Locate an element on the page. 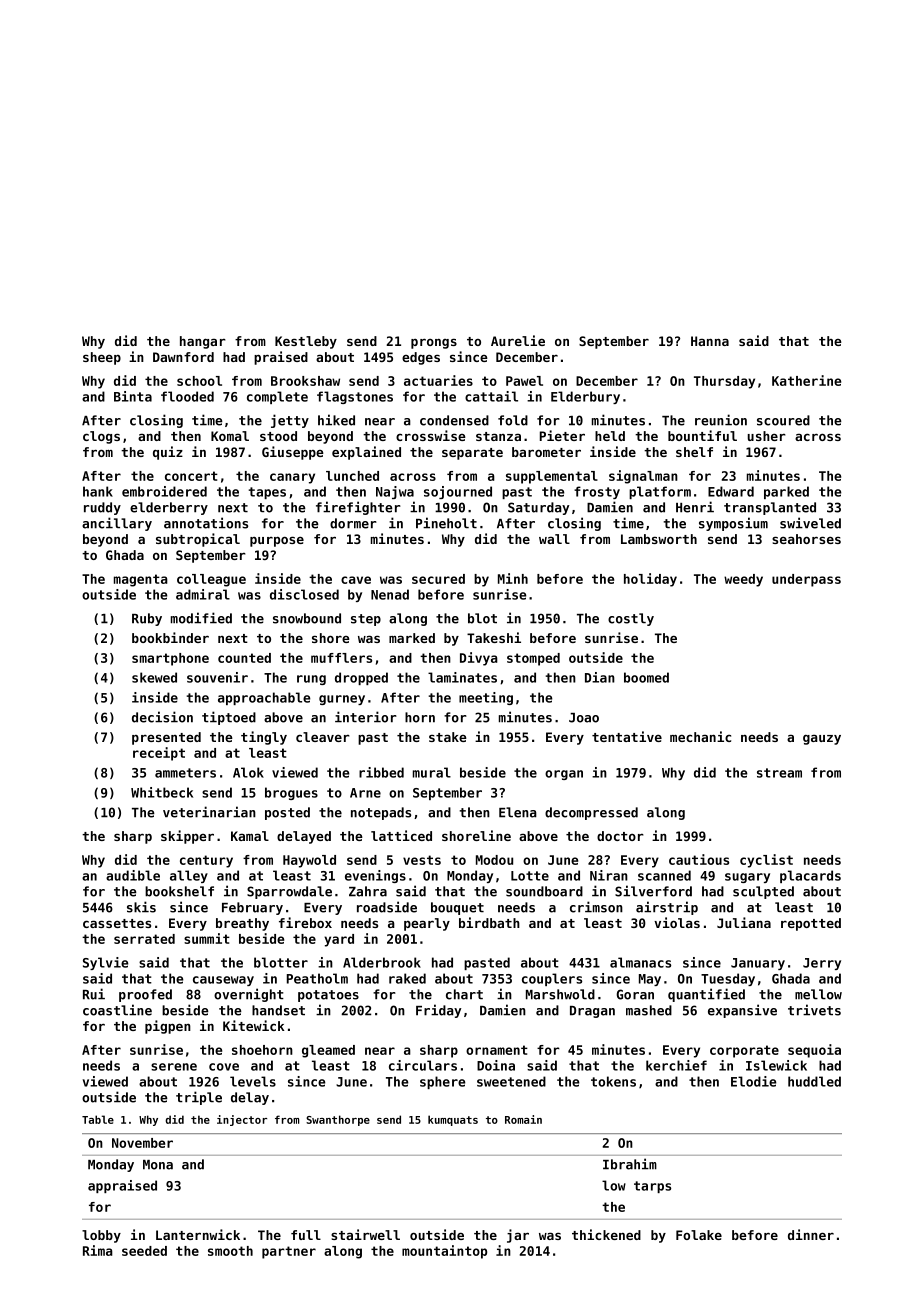 This document has width=924, height=1314. mountaintop is located at coordinates (444, 1252).
